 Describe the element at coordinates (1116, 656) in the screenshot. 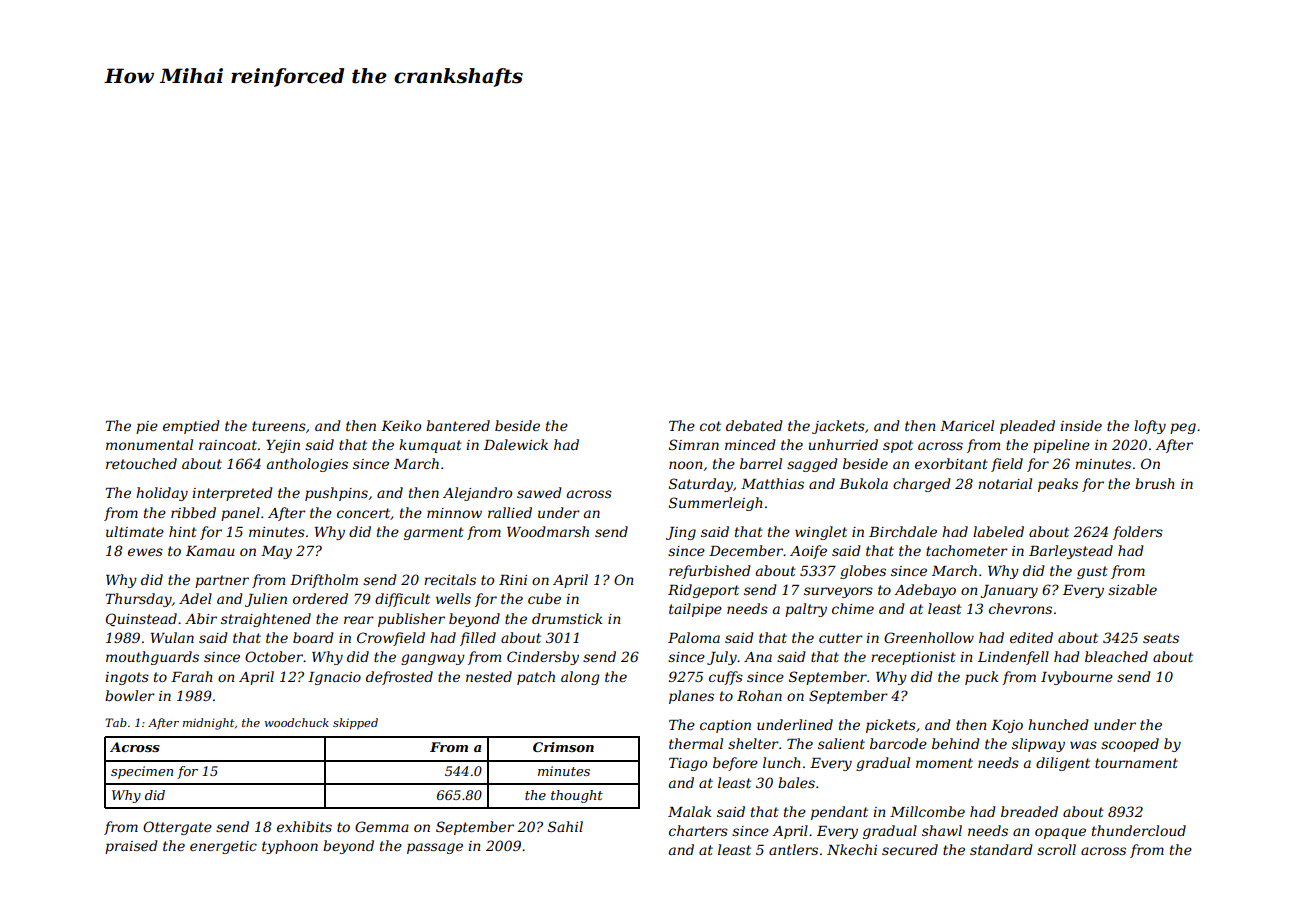

I see `bleached` at that location.
